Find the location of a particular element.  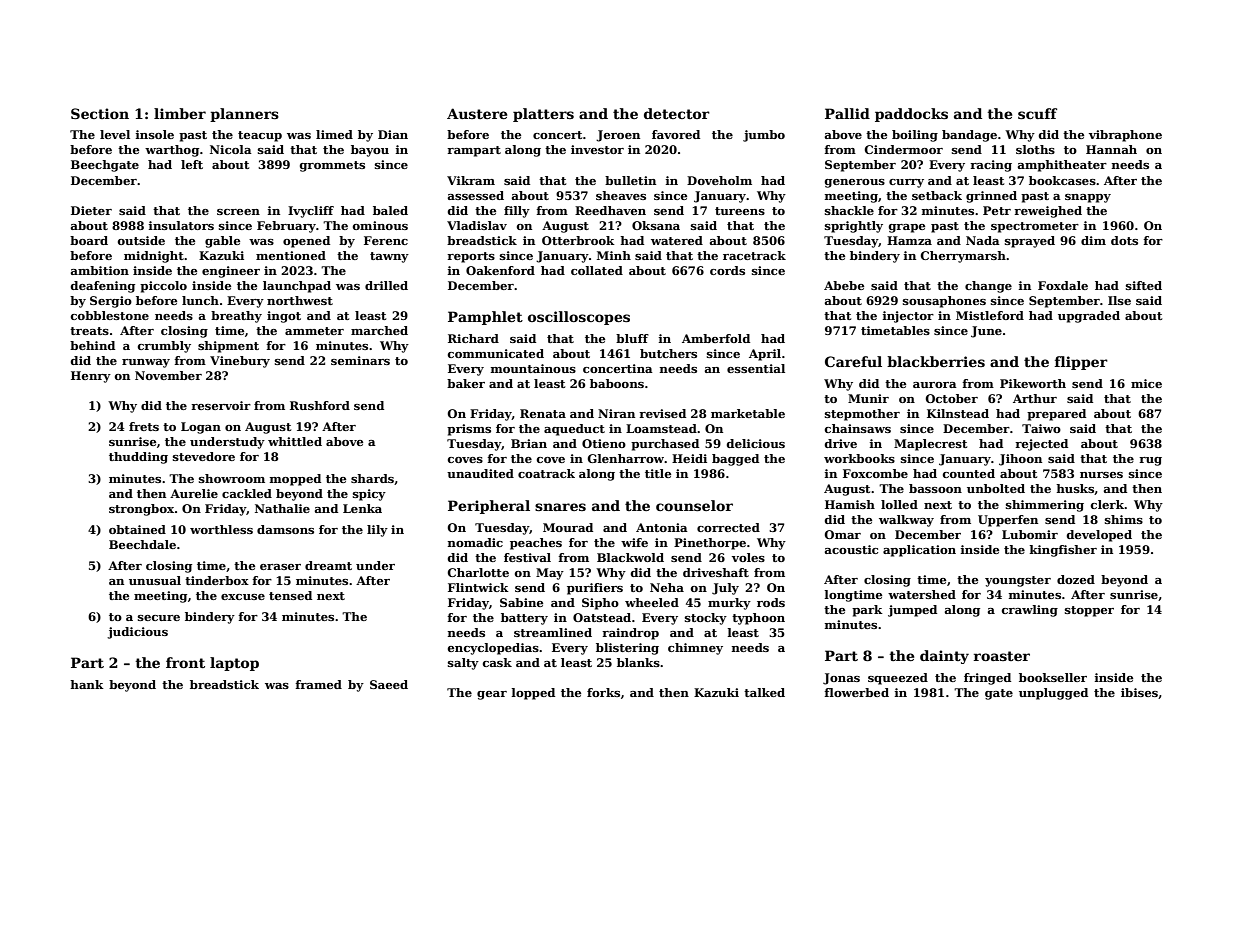

Jonas is located at coordinates (841, 679).
